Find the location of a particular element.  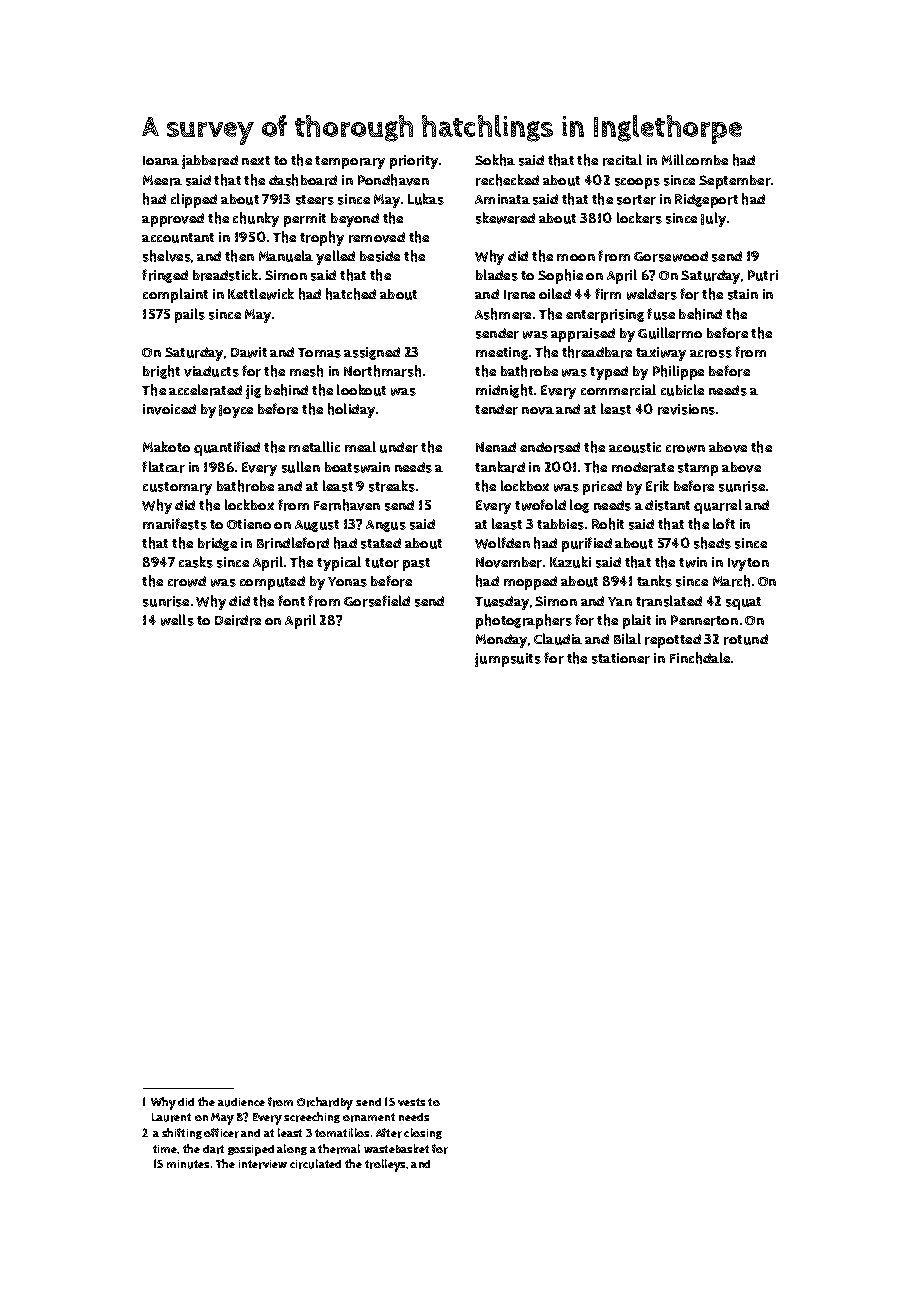

Lukas is located at coordinates (426, 199).
